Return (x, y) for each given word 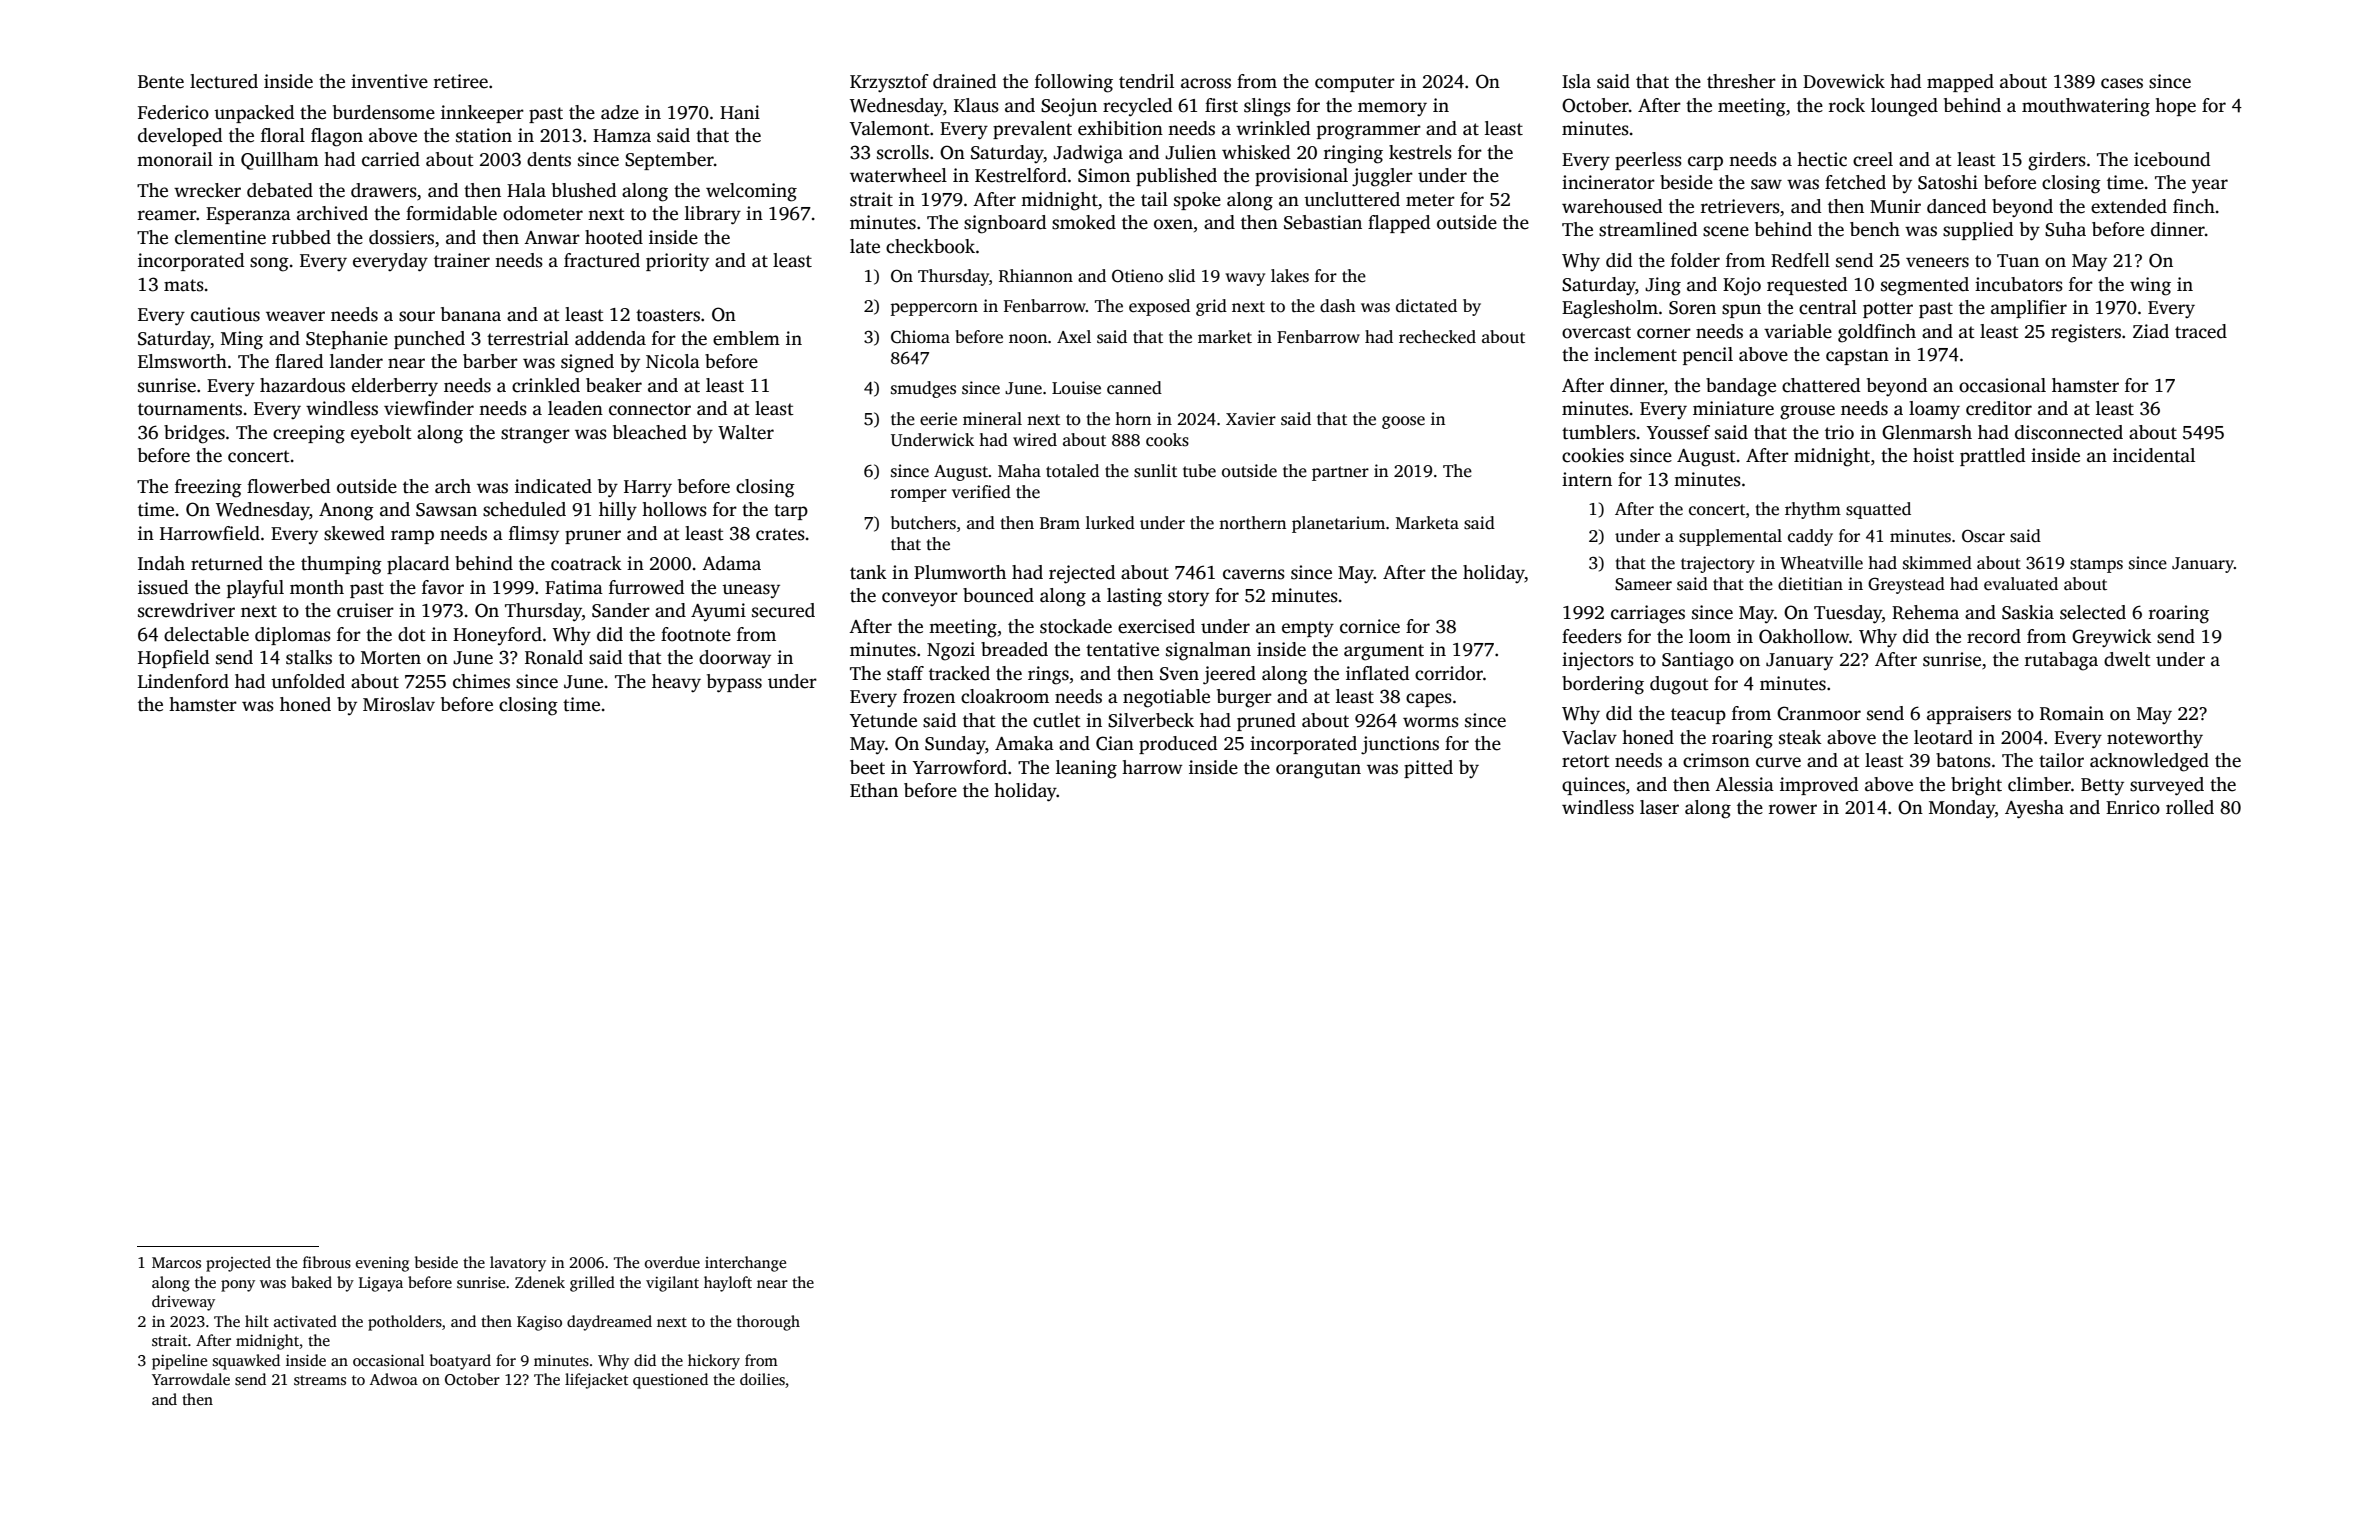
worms (1431, 722)
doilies (762, 1379)
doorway (735, 659)
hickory (714, 1362)
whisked (1256, 152)
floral (283, 135)
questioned (670, 1381)
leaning (1086, 769)
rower (1793, 809)
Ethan (874, 790)
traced (2201, 331)
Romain (2072, 713)
